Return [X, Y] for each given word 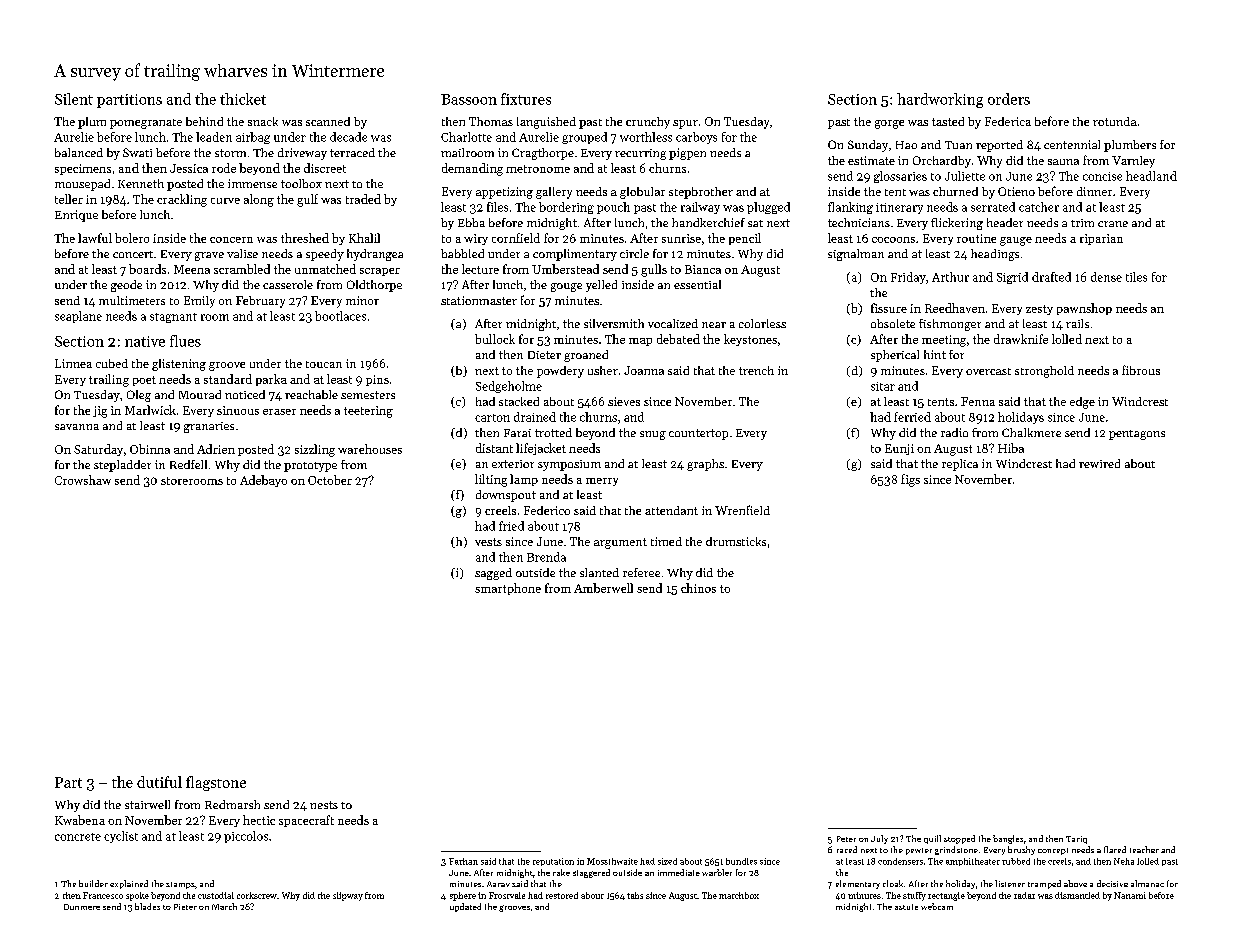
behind [204, 121]
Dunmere [82, 907]
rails [1077, 323]
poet [144, 381]
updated [465, 907]
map [640, 342]
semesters [368, 395]
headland [1151, 176]
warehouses [370, 449]
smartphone [508, 589]
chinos [698, 588]
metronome [538, 169]
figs [910, 480]
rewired [1099, 463]
